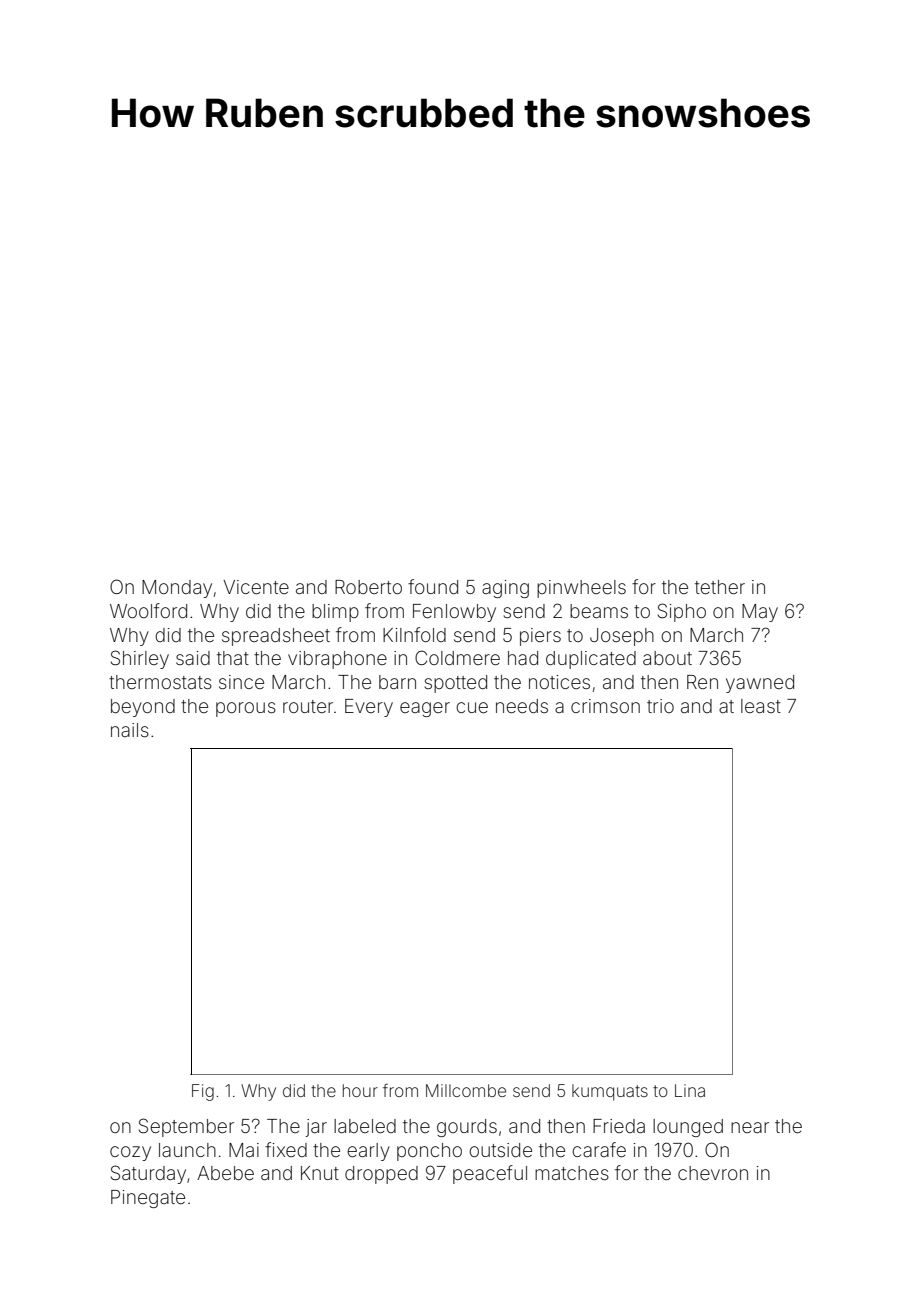 This screenshot has height=1308, width=924. I want to click on Monday, so click(177, 589).
